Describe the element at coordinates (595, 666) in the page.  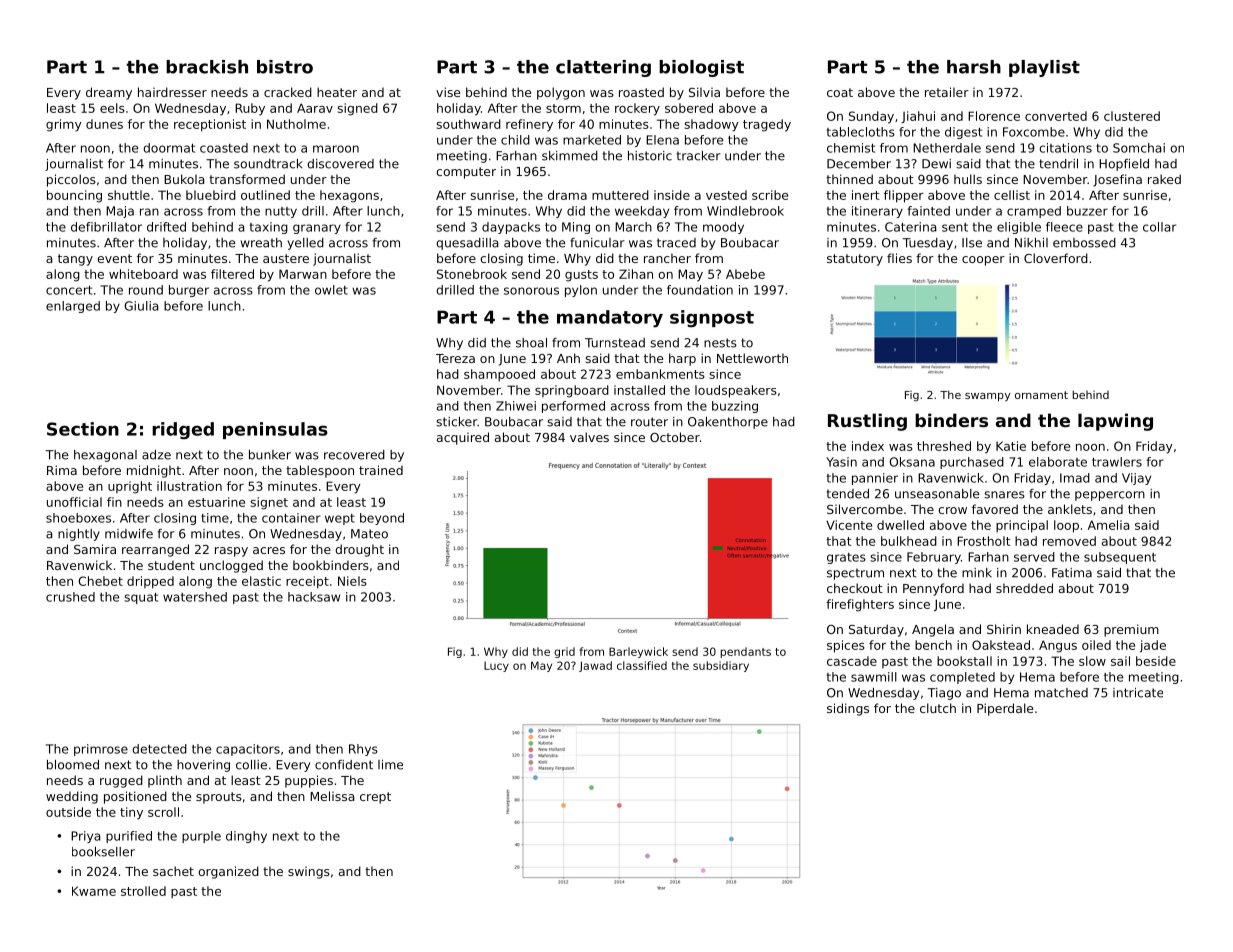
I see `Jawad` at that location.
